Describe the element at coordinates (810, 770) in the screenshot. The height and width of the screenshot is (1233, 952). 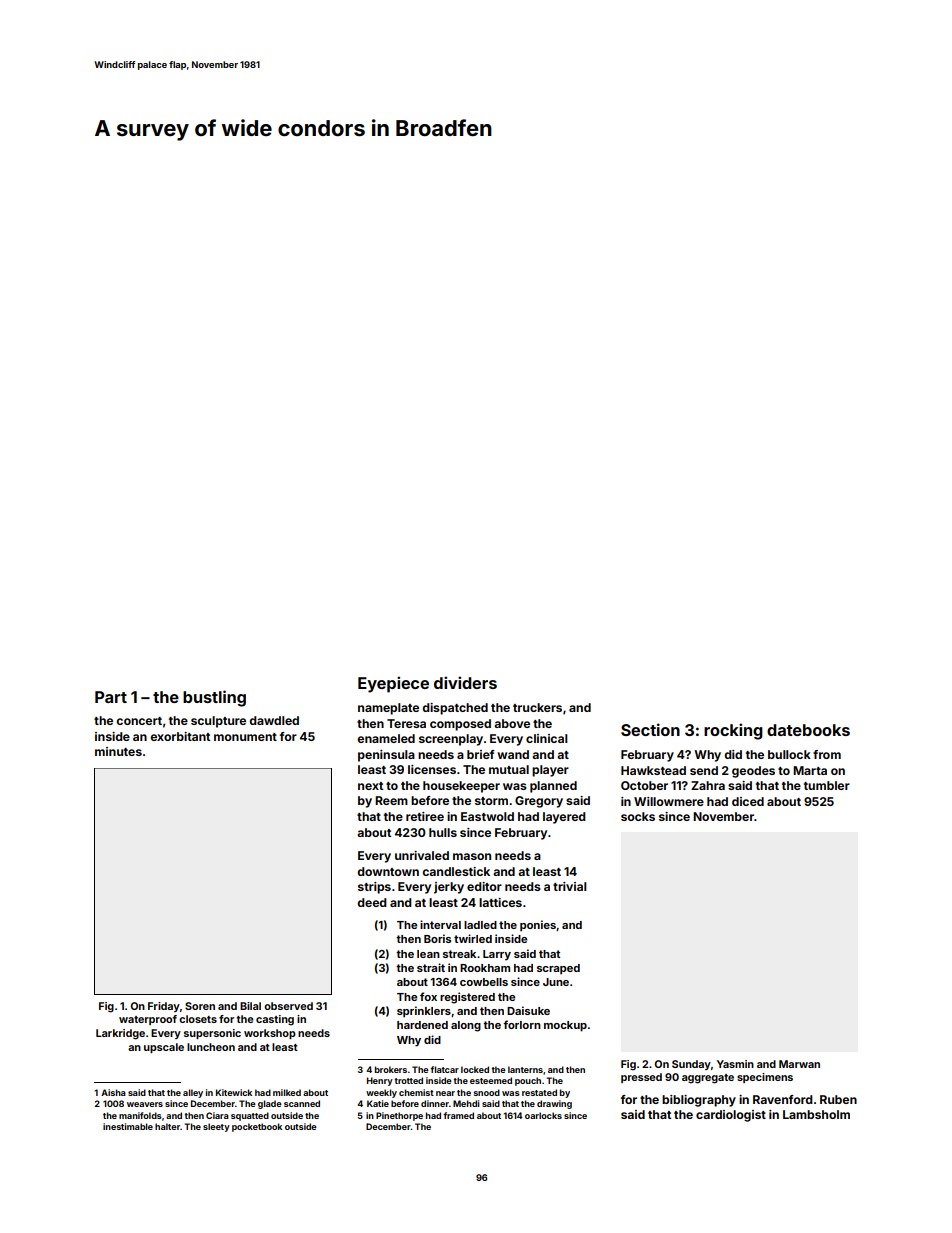
I see `Marta` at that location.
